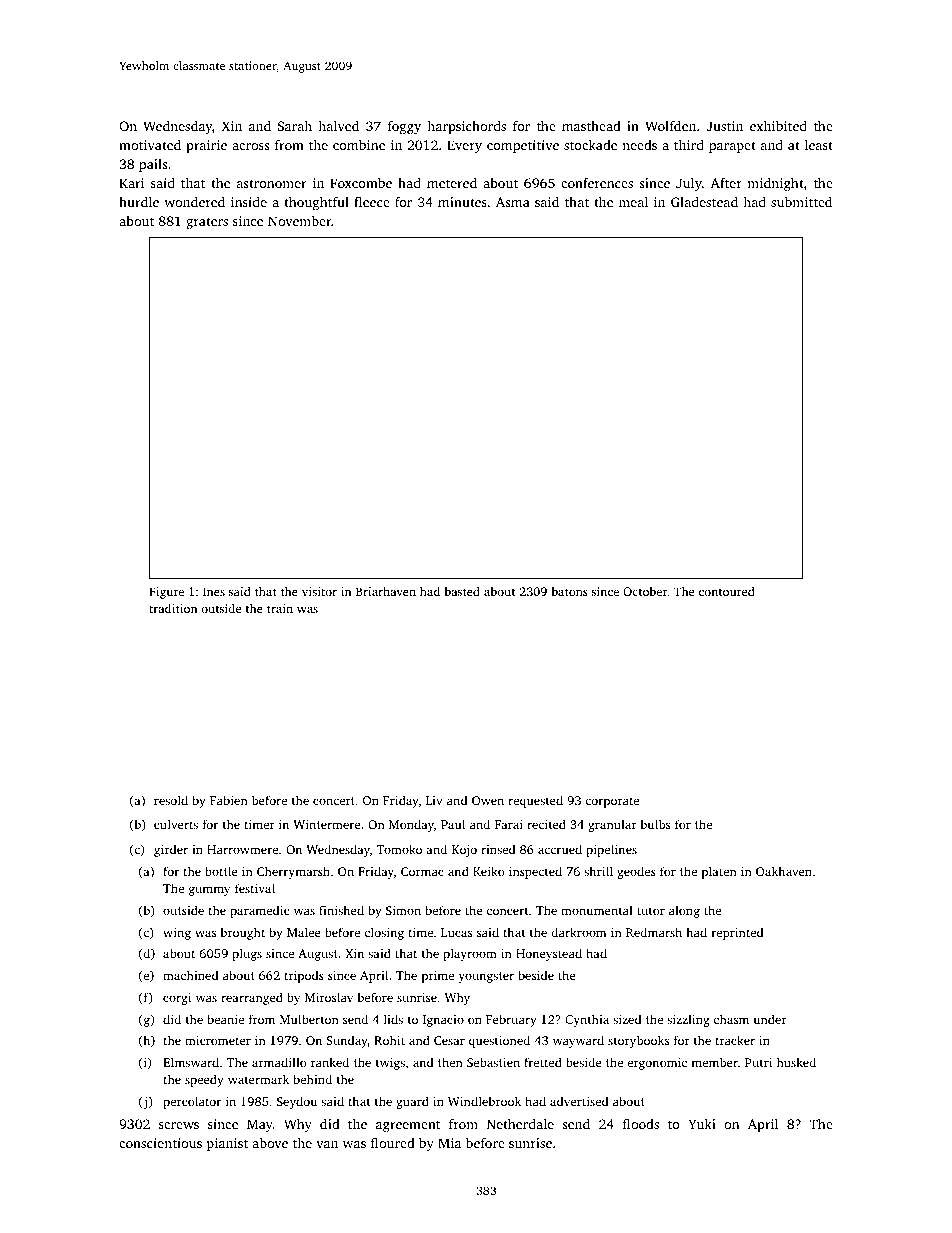 The height and width of the page is (1233, 952). I want to click on lids, so click(393, 1019).
